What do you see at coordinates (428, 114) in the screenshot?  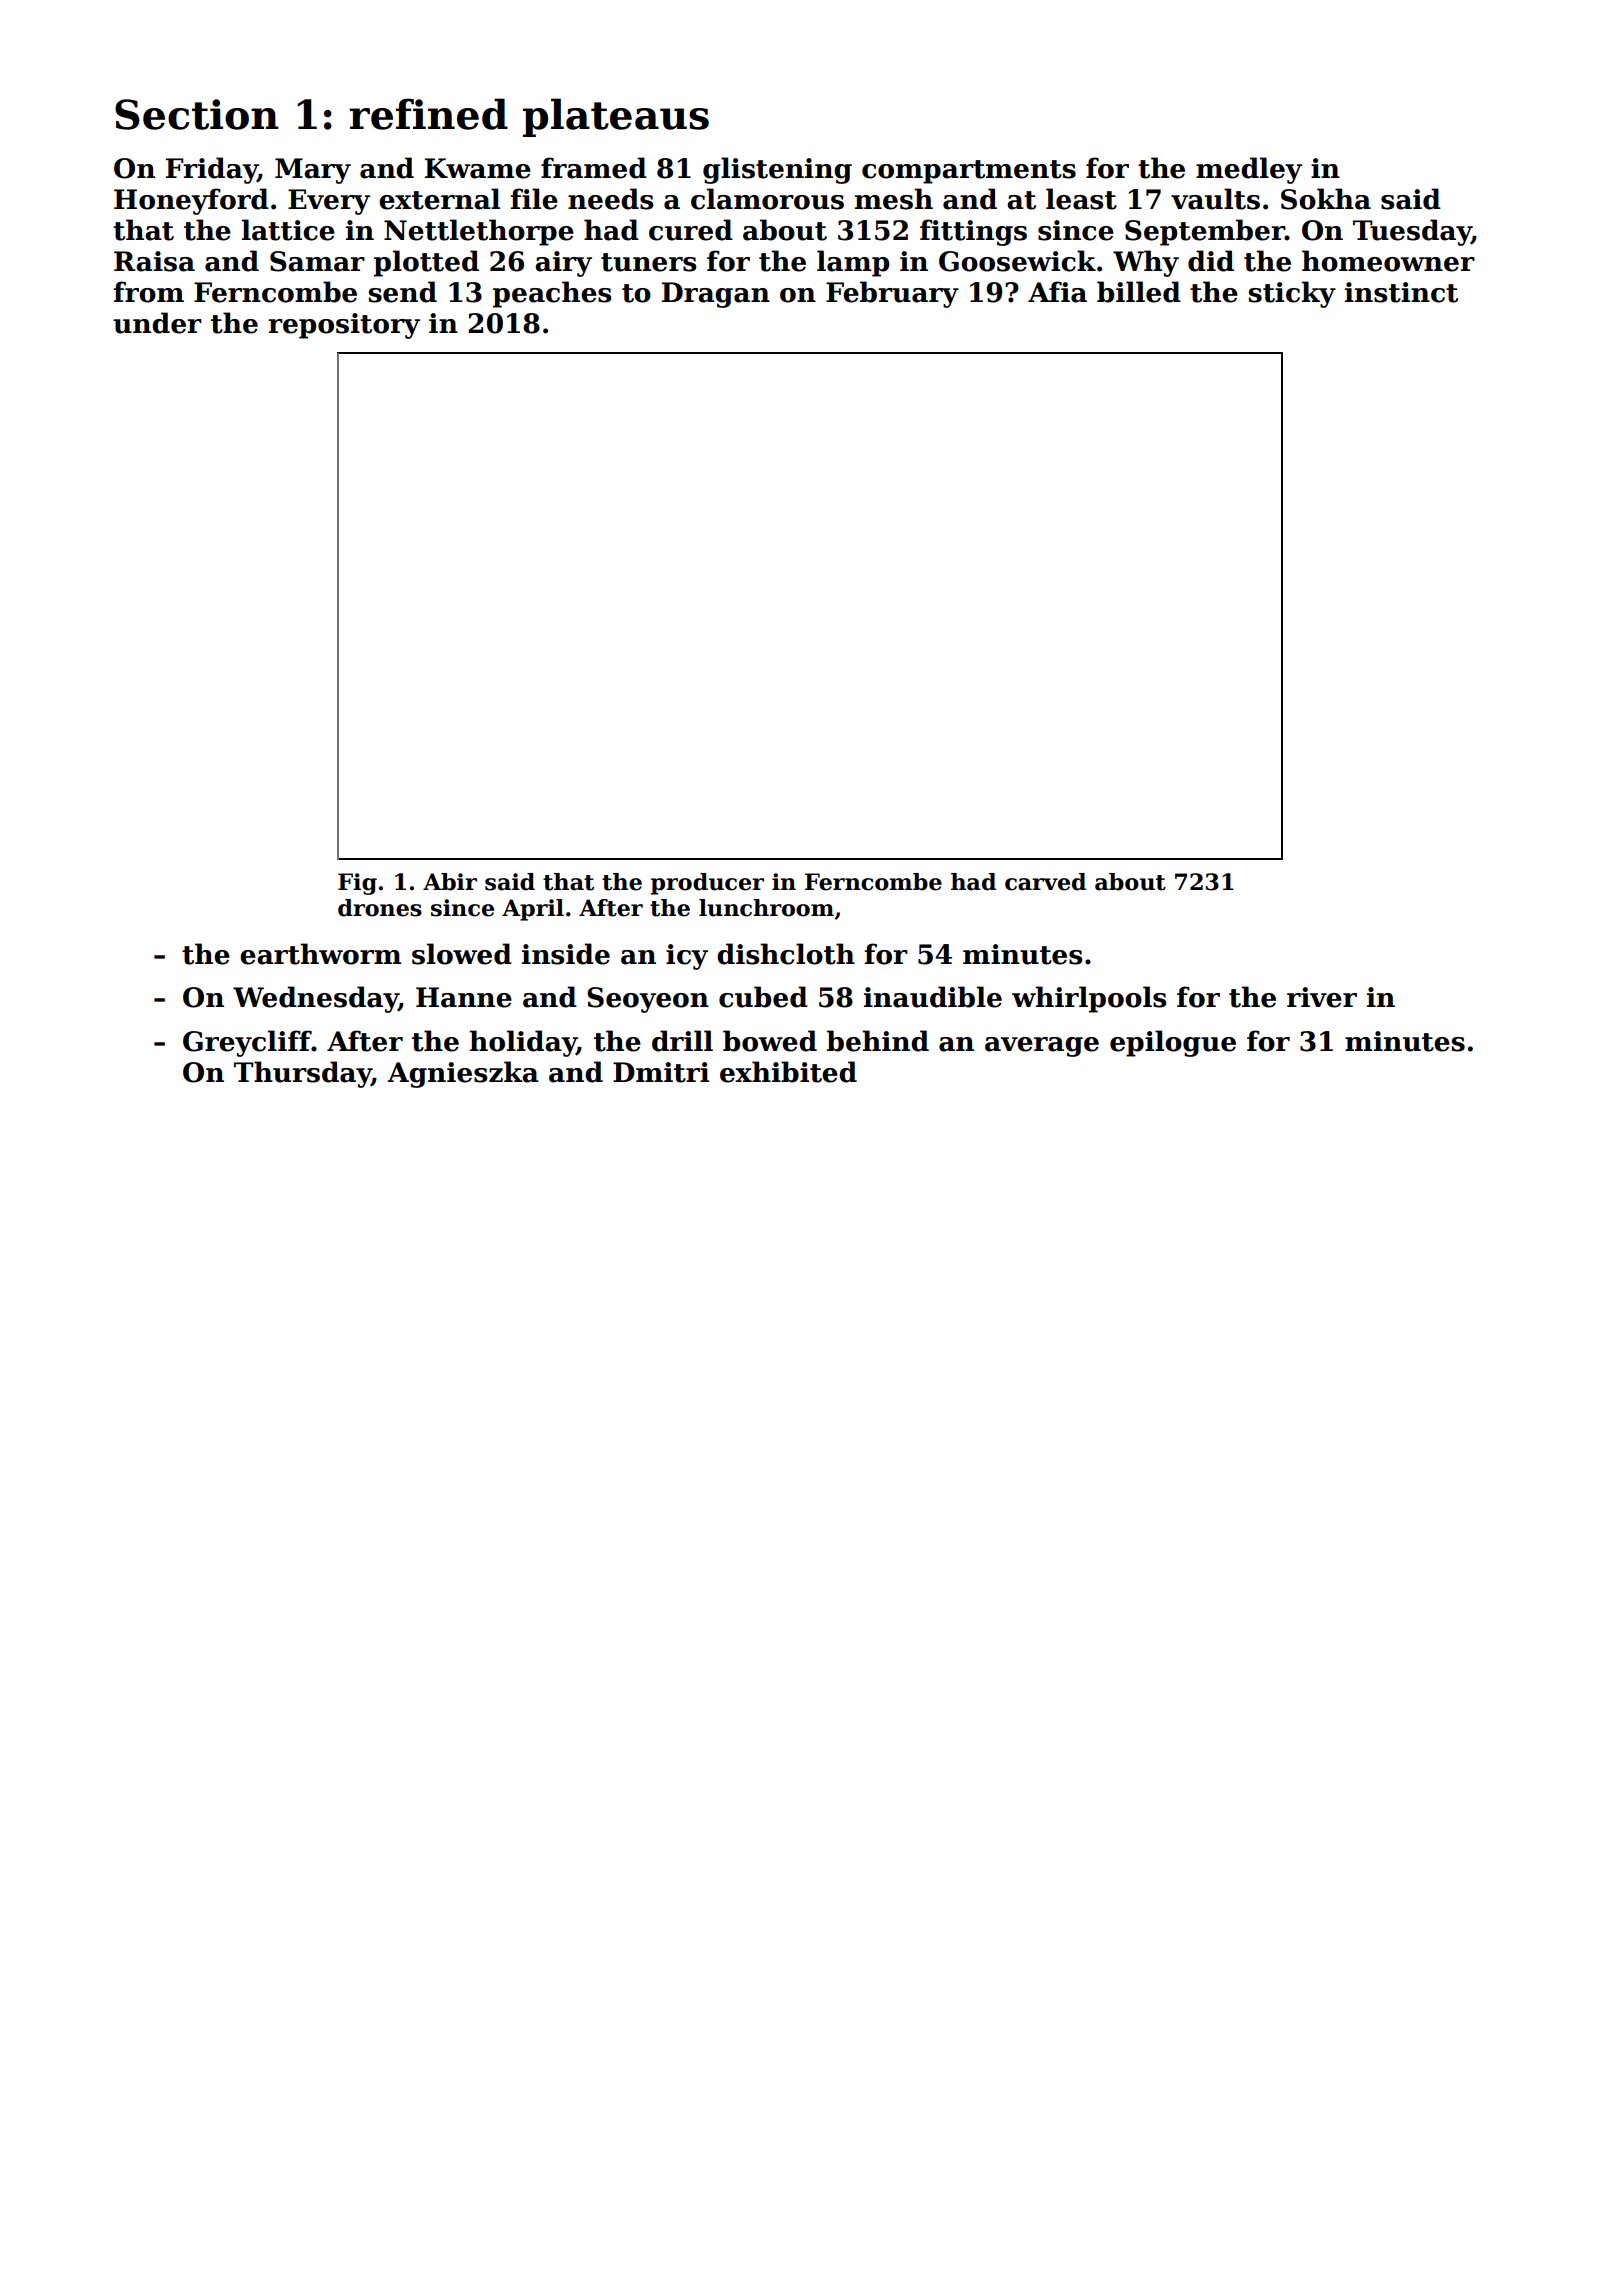 I see `refined` at bounding box center [428, 114].
